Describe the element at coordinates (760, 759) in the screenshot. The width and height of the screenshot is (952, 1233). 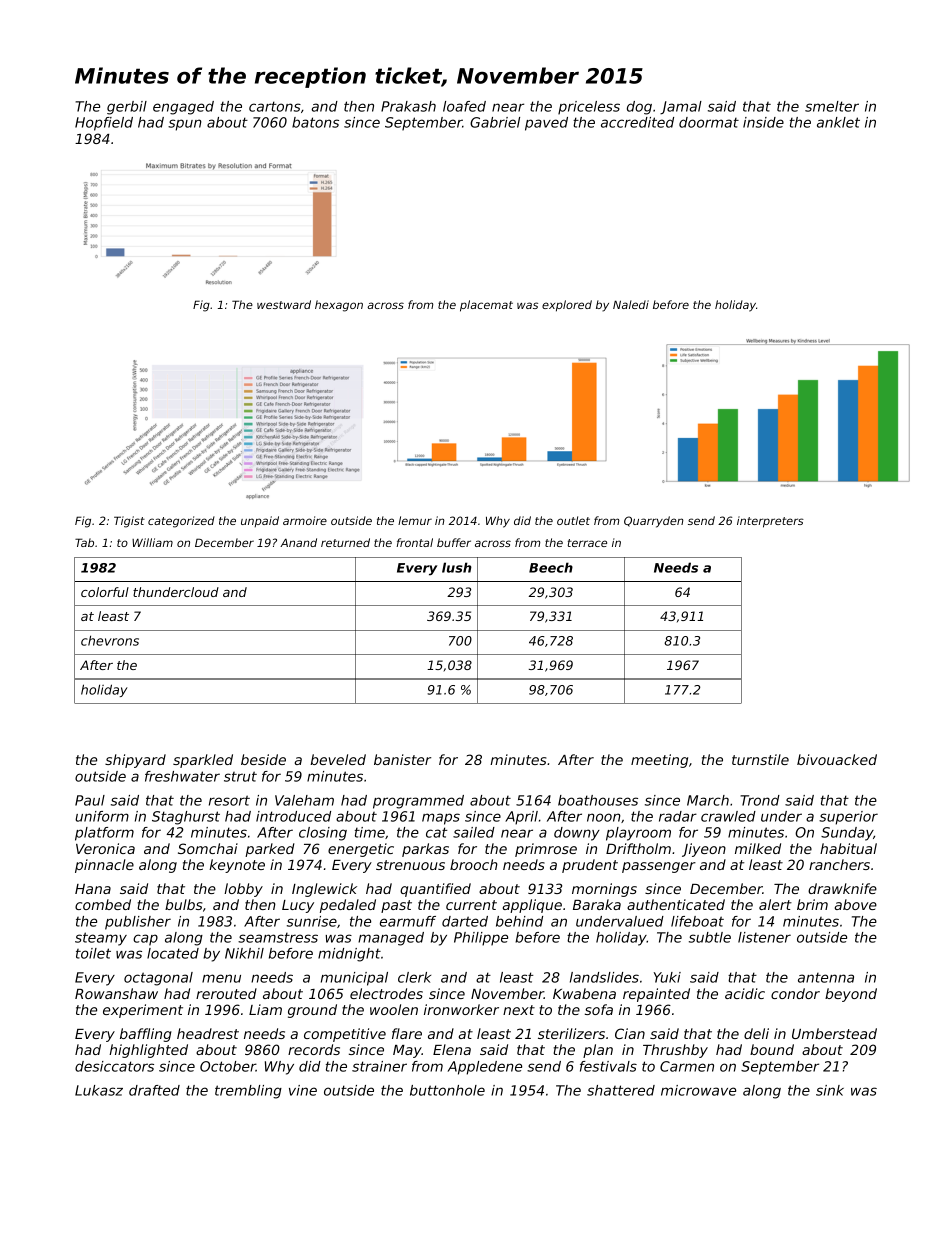
I see `turnstile` at that location.
